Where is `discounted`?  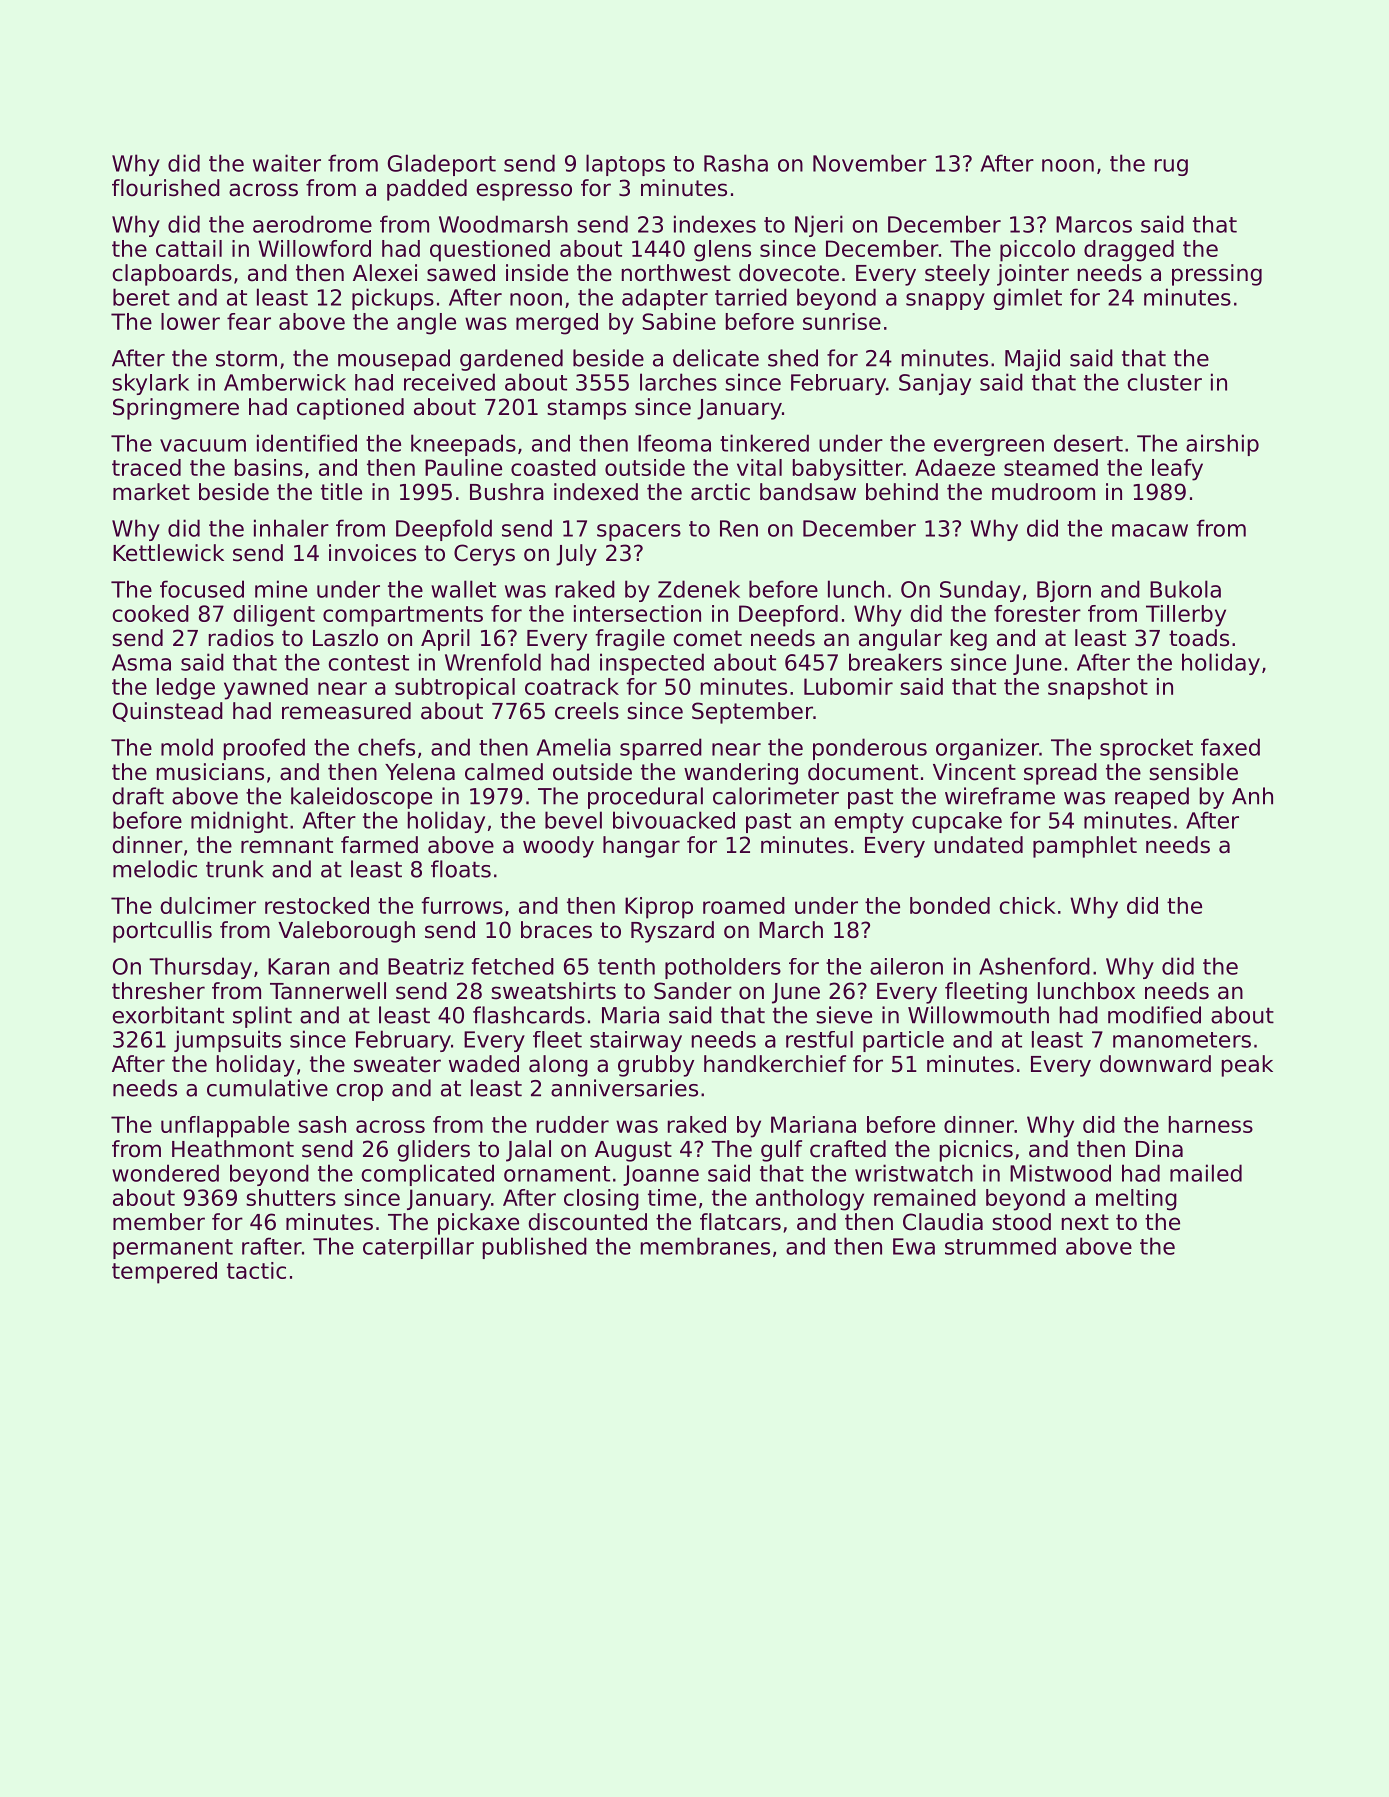 discounted is located at coordinates (588, 1222).
